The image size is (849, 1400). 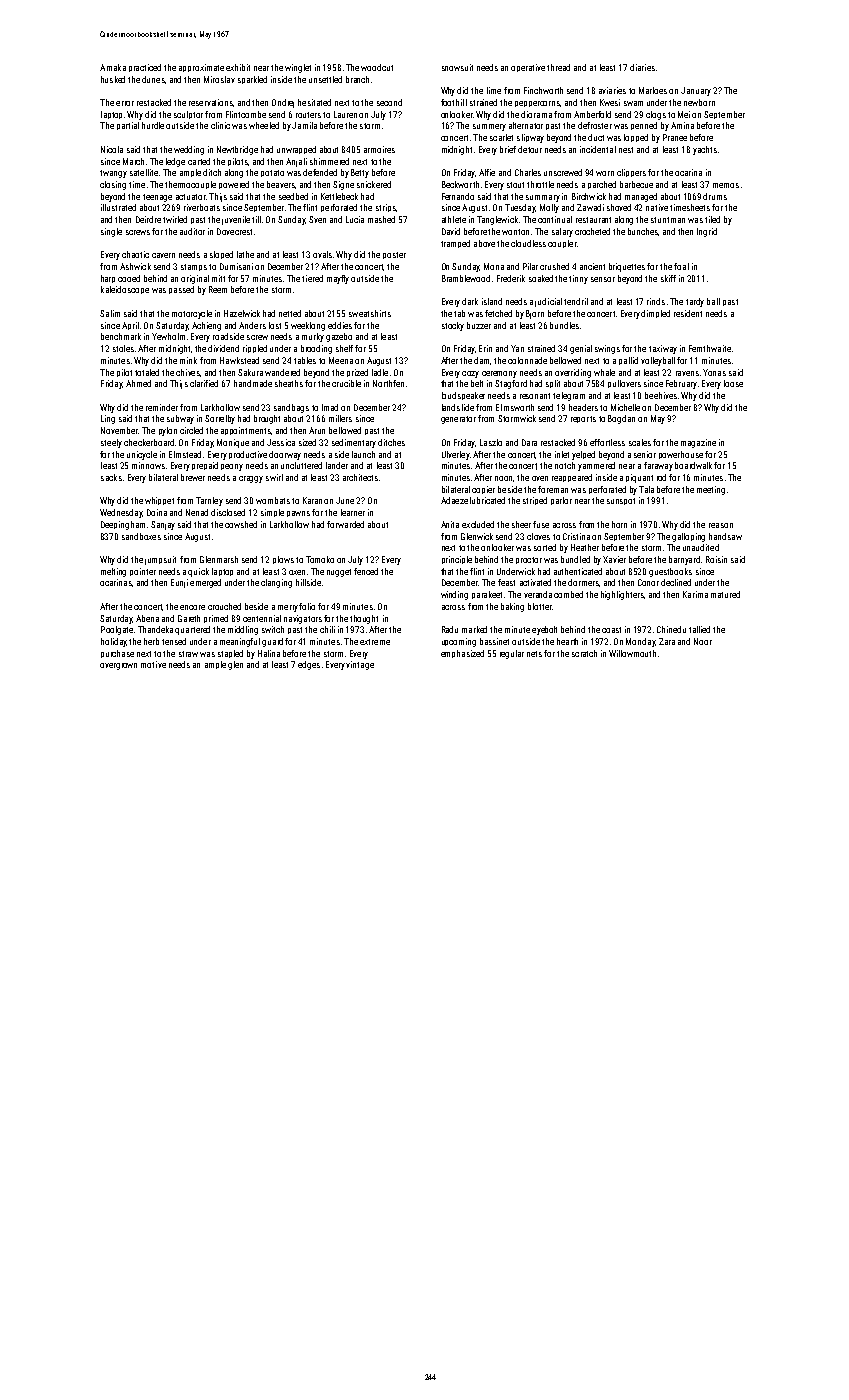 I want to click on approximate, so click(x=201, y=68).
